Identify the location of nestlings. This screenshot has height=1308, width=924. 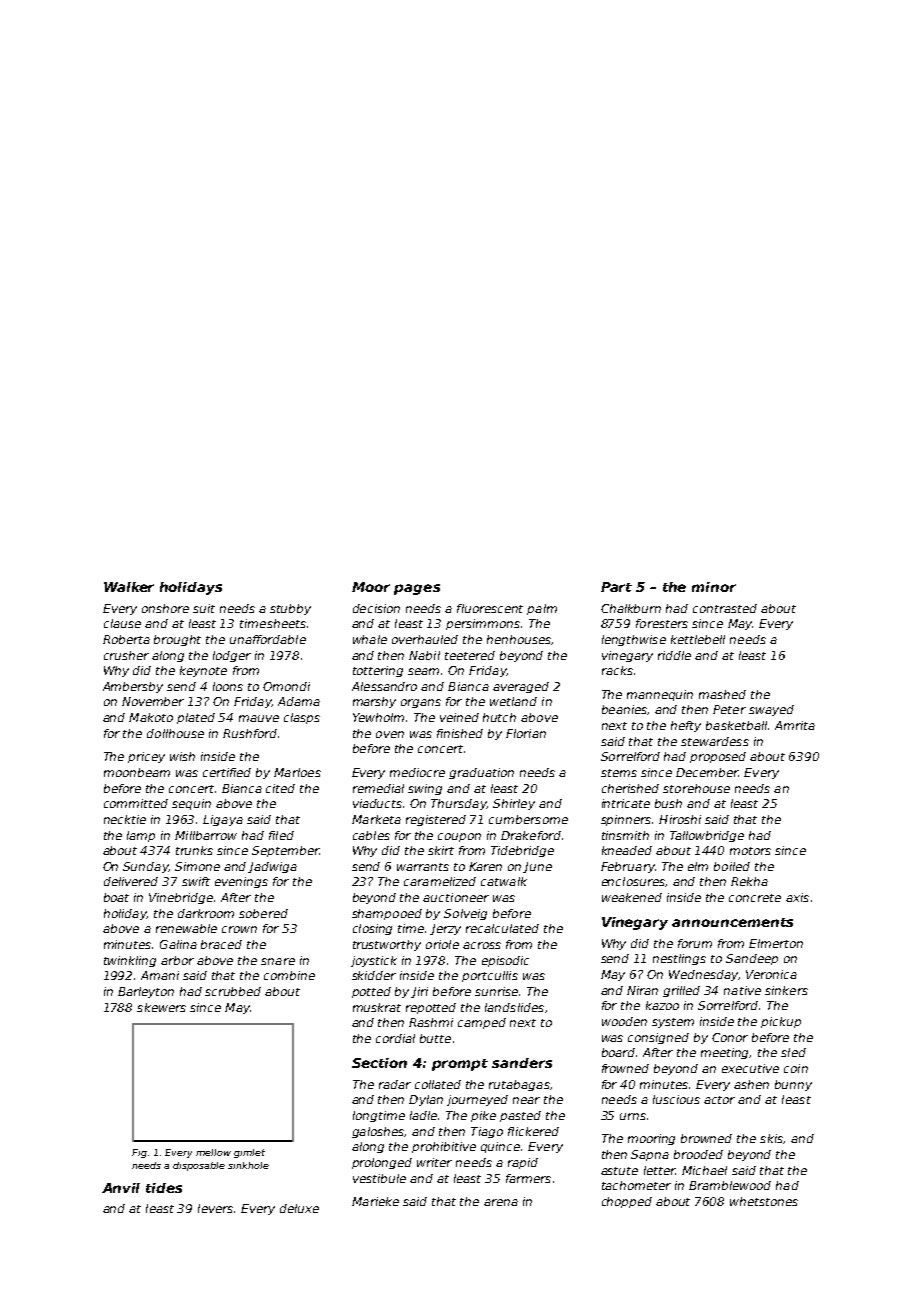
(679, 959).
